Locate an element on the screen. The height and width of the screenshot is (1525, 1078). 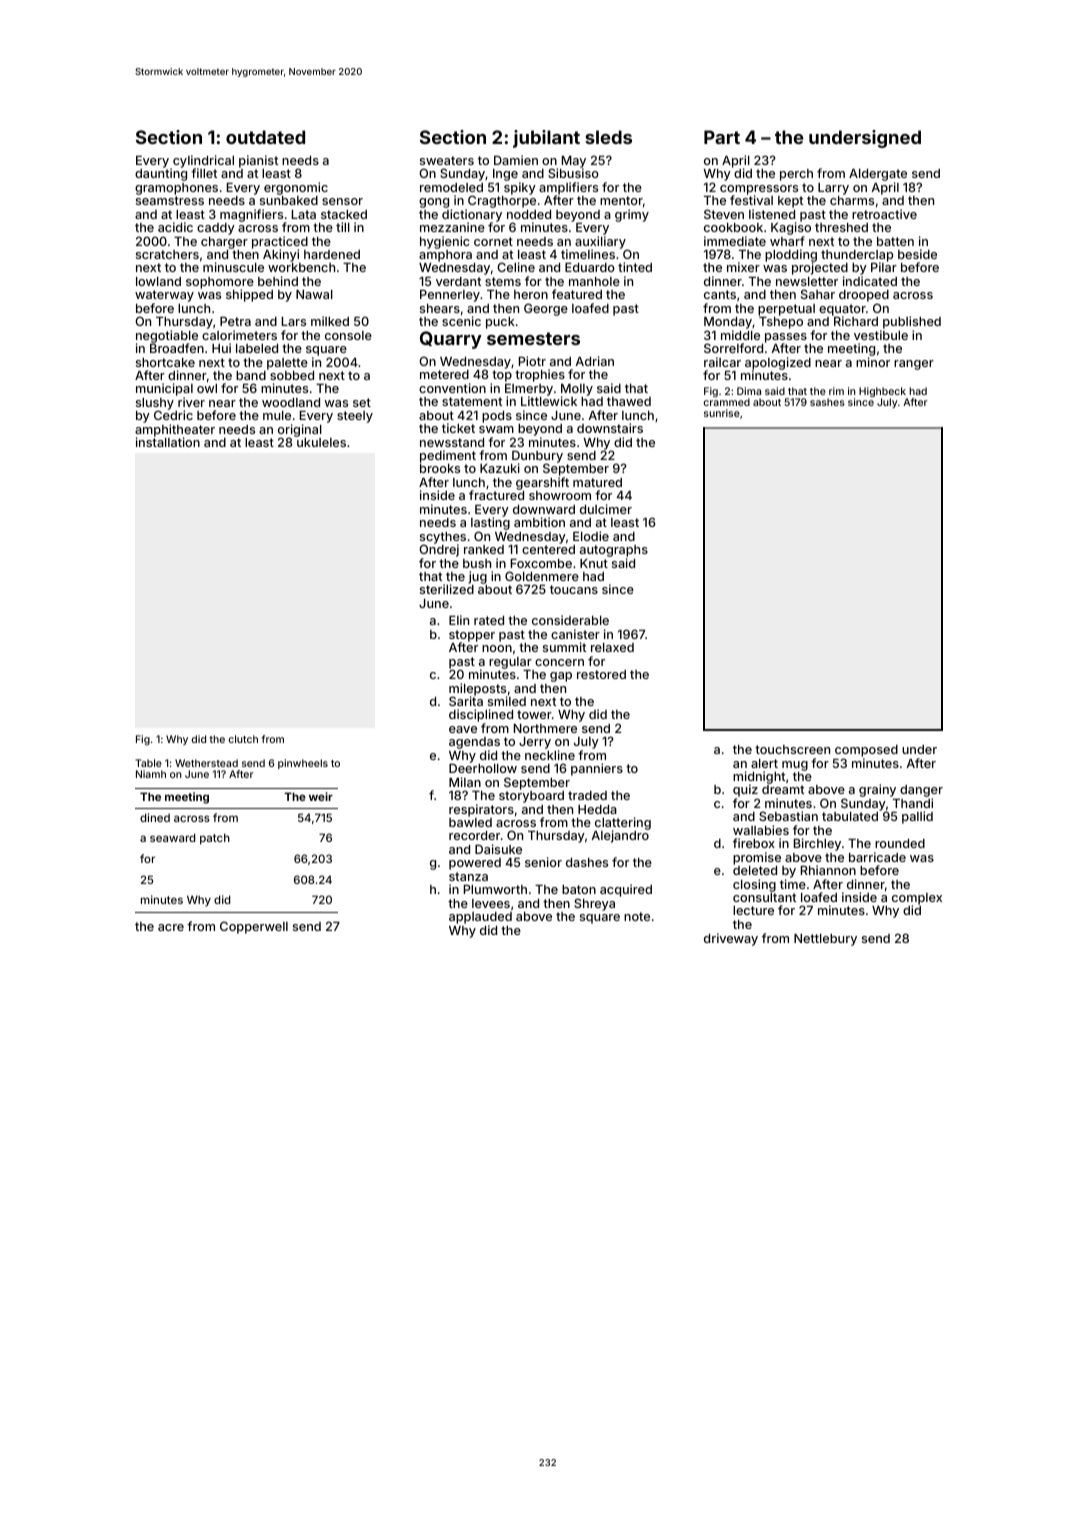
Aldergate is located at coordinates (878, 175).
